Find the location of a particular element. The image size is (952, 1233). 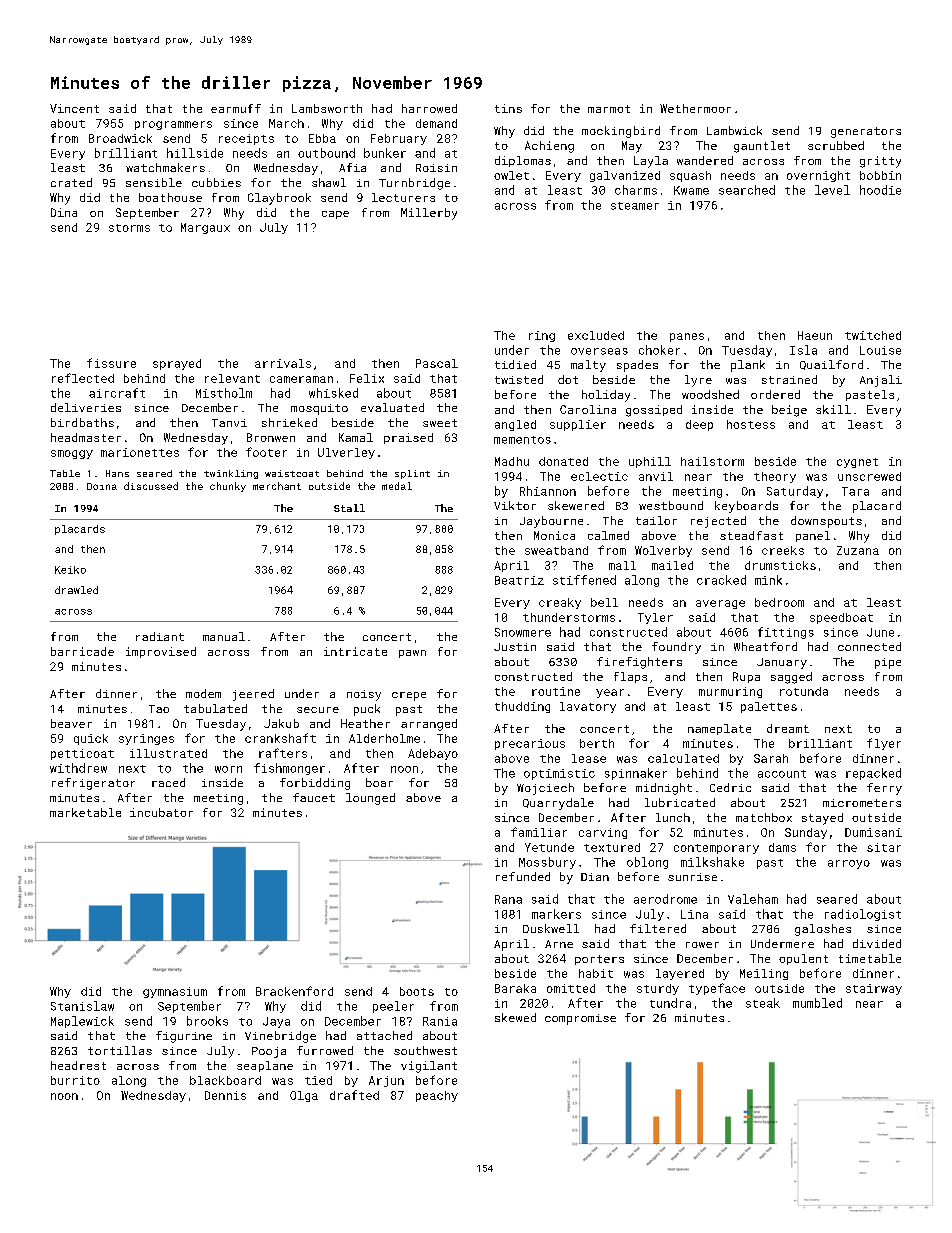

incubator is located at coordinates (161, 812).
